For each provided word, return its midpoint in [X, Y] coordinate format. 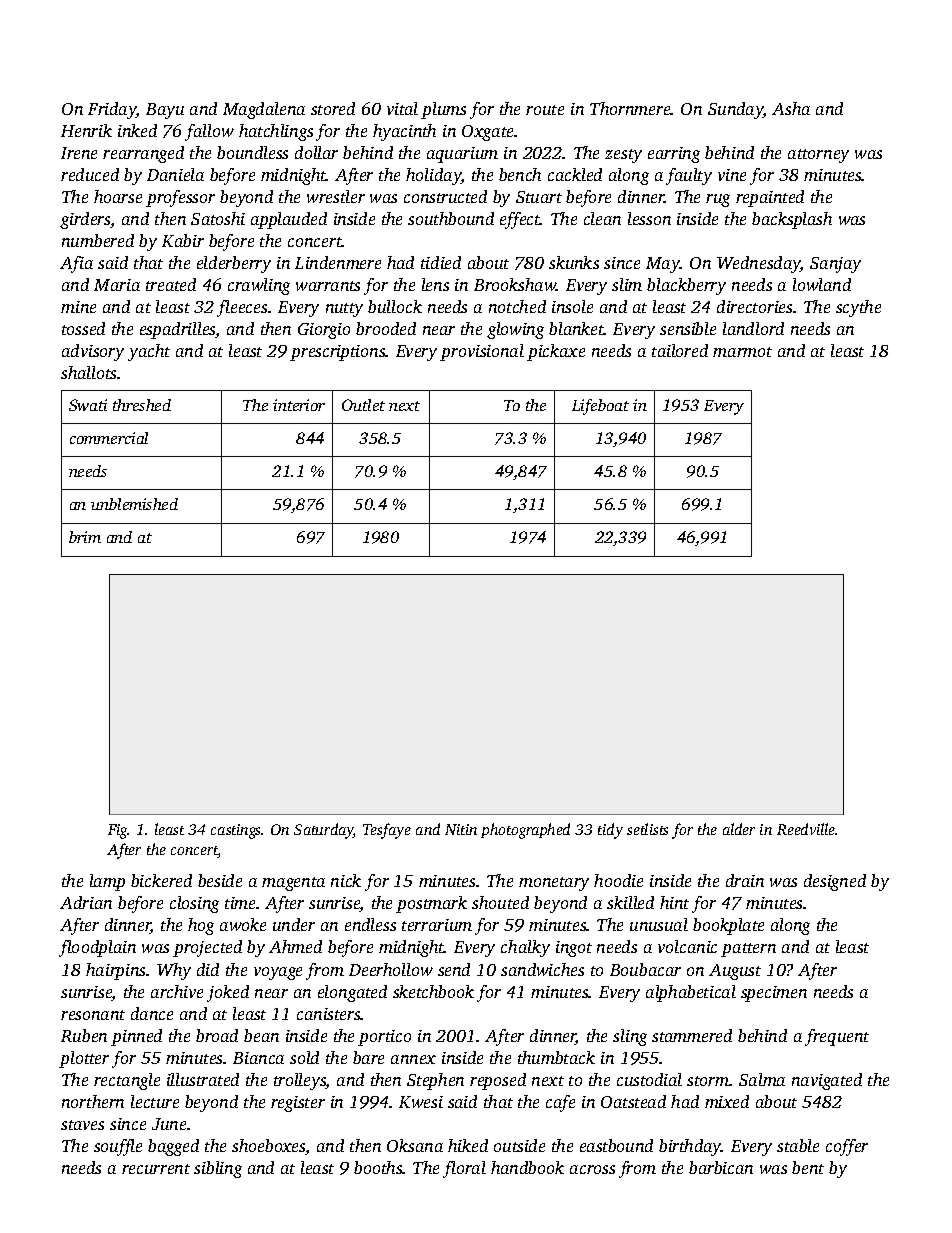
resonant [93, 1015]
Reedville [806, 829]
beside [220, 880]
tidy [610, 831]
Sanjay [835, 265]
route [545, 110]
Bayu [165, 111]
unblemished [134, 504]
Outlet [363, 405]
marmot [742, 352]
